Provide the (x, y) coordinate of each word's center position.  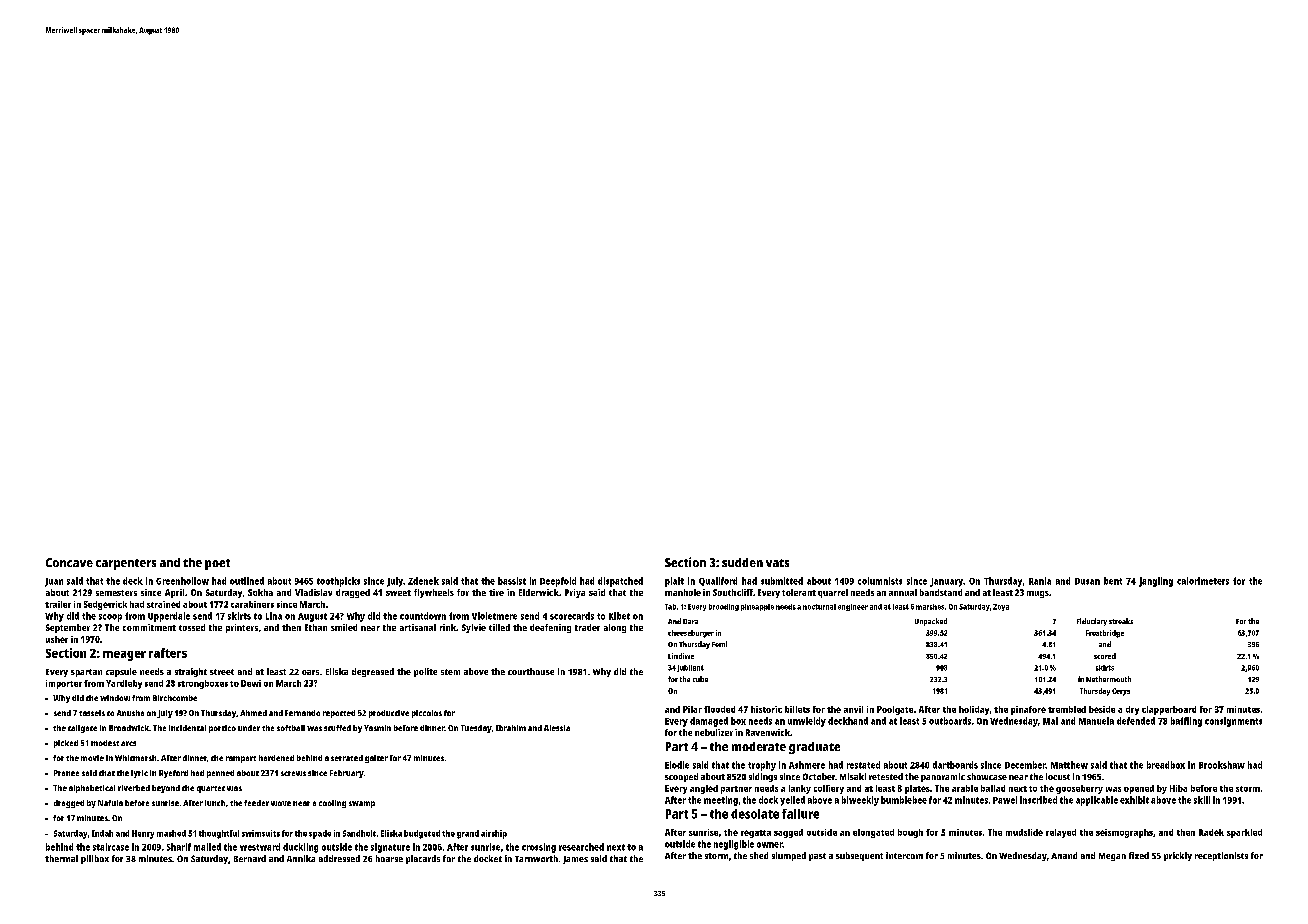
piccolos (427, 714)
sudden (742, 562)
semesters (116, 593)
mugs (1038, 594)
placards (423, 859)
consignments (1233, 722)
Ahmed (253, 713)
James (575, 860)
